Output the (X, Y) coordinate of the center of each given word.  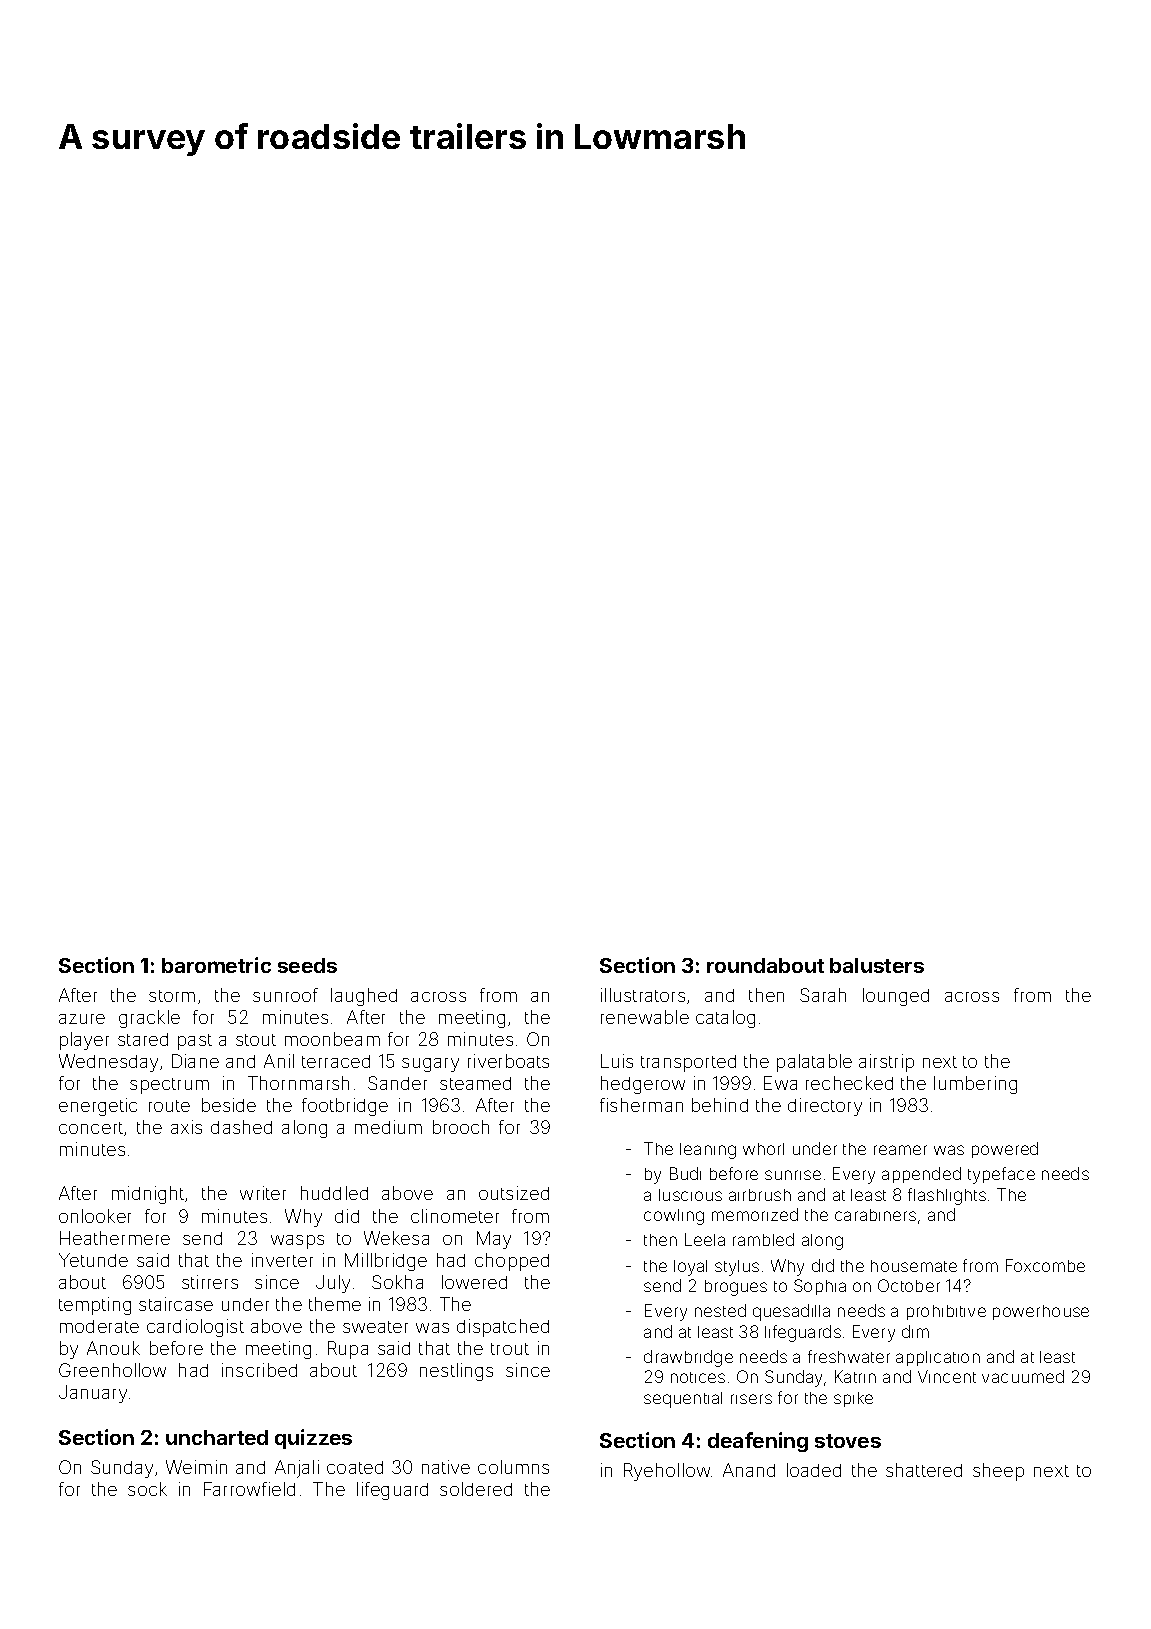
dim (915, 1331)
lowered (474, 1282)
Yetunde (93, 1260)
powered (1005, 1150)
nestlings (456, 1372)
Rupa (348, 1350)
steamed (475, 1083)
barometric (216, 965)
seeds (307, 965)
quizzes (313, 1439)
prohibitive (946, 1312)
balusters (877, 965)
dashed (241, 1127)
